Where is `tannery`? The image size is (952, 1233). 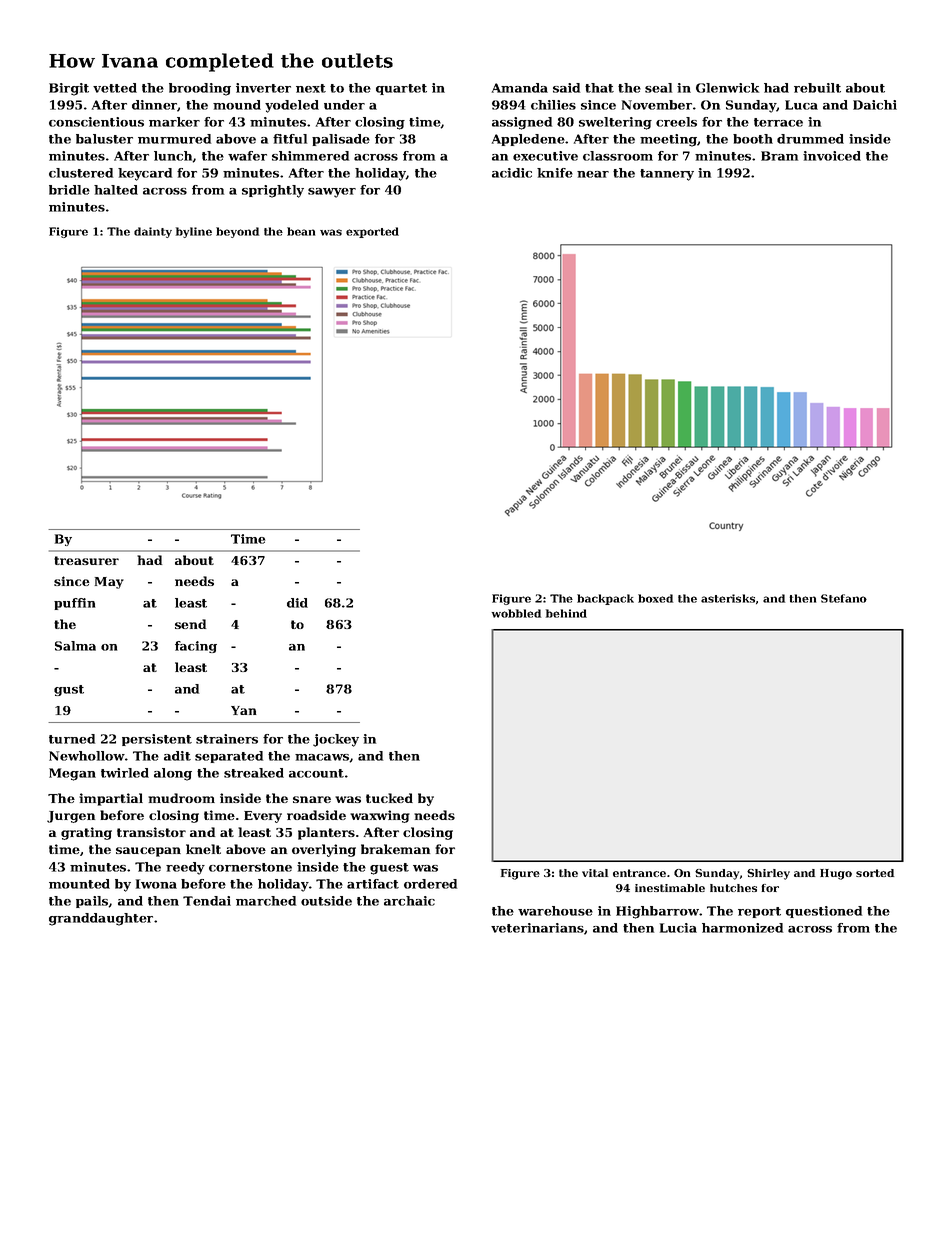
tannery is located at coordinates (667, 175).
